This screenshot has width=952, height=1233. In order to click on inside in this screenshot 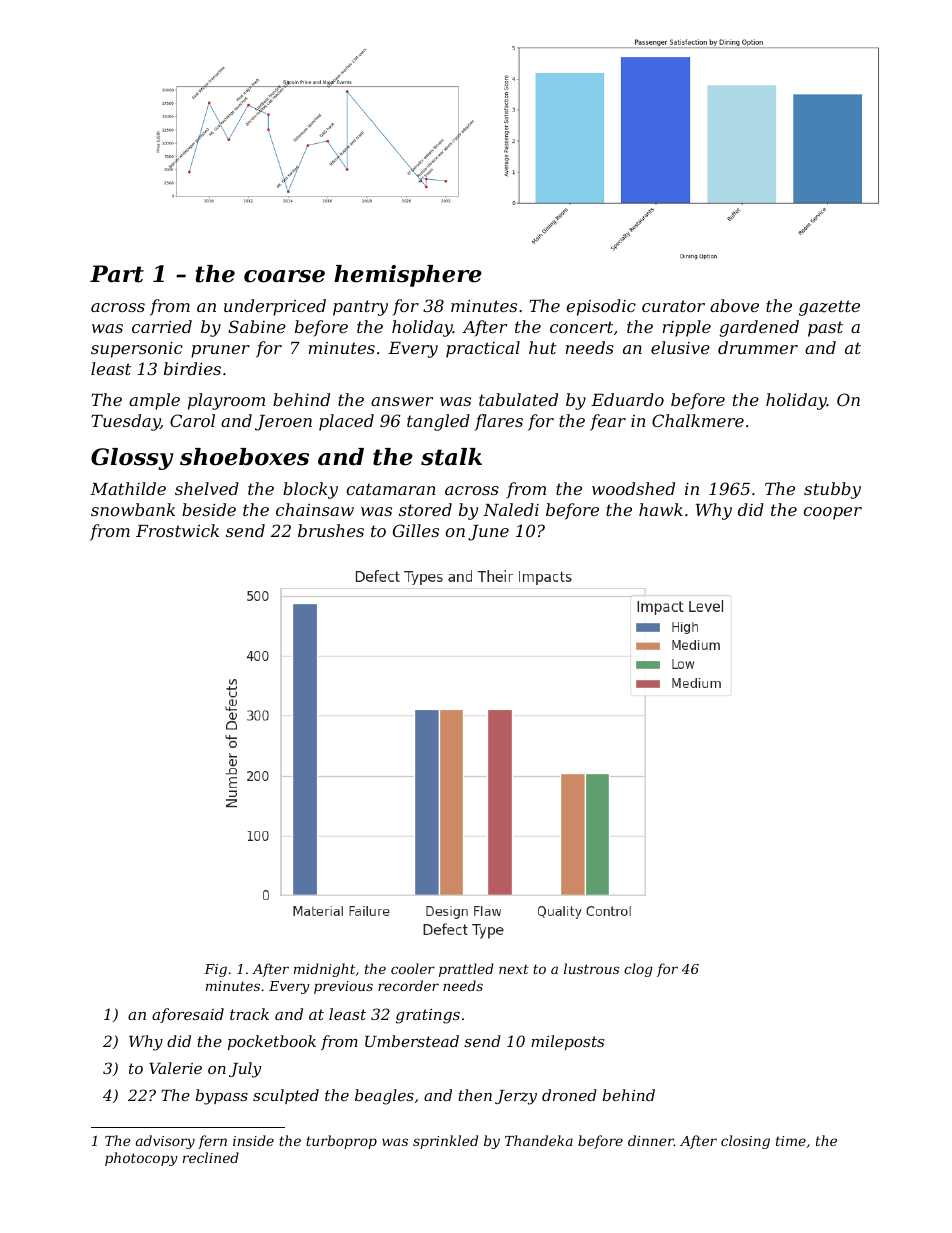, I will do `click(253, 1140)`.
